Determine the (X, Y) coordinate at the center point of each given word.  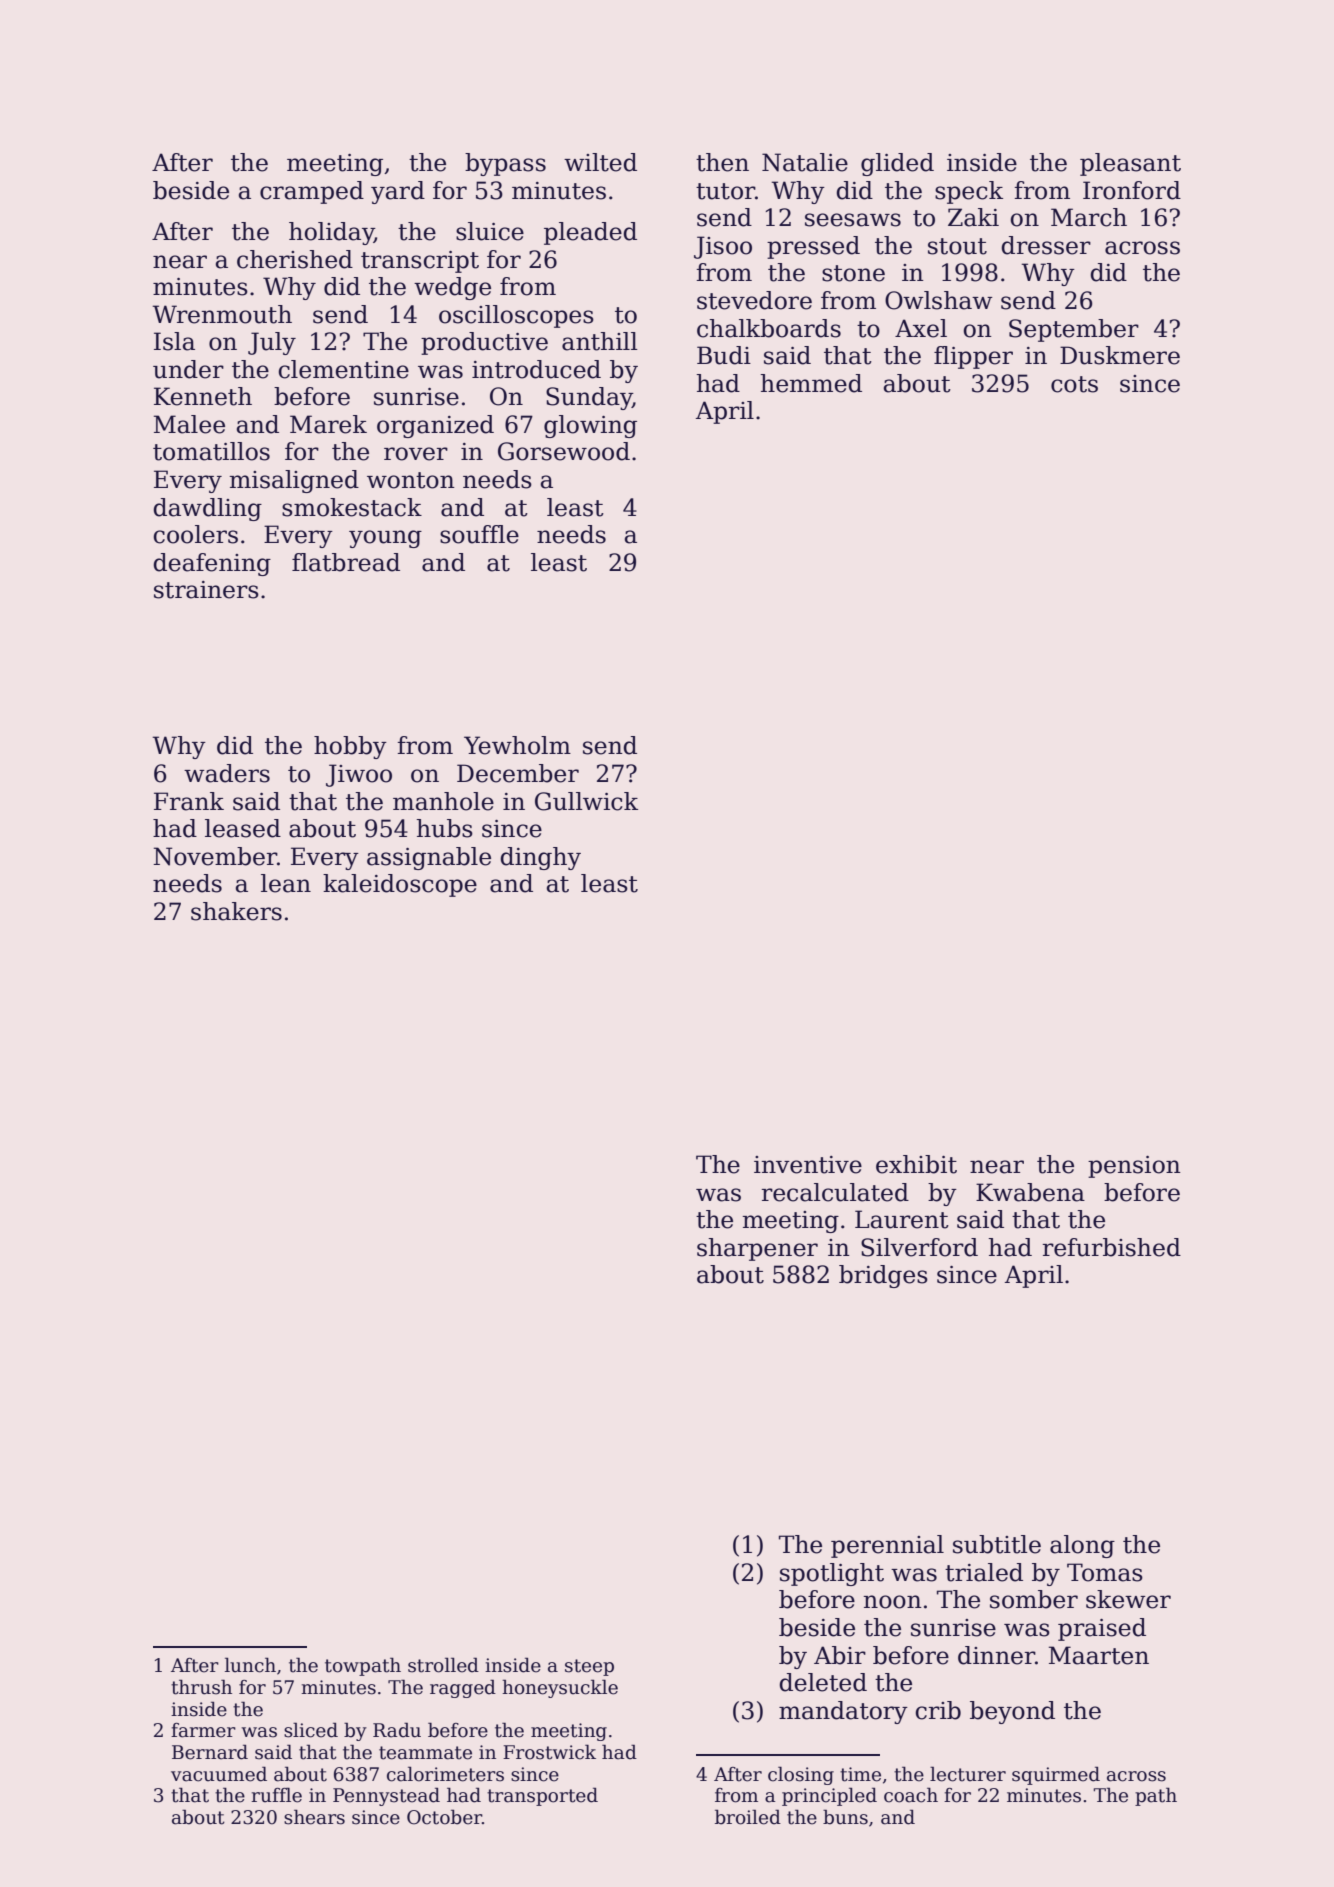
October (444, 1817)
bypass (505, 164)
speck (969, 192)
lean (286, 883)
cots (1074, 384)
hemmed (811, 383)
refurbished (1111, 1247)
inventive (808, 1165)
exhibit (916, 1164)
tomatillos (211, 451)
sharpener (757, 1249)
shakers (236, 911)
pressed (813, 247)
